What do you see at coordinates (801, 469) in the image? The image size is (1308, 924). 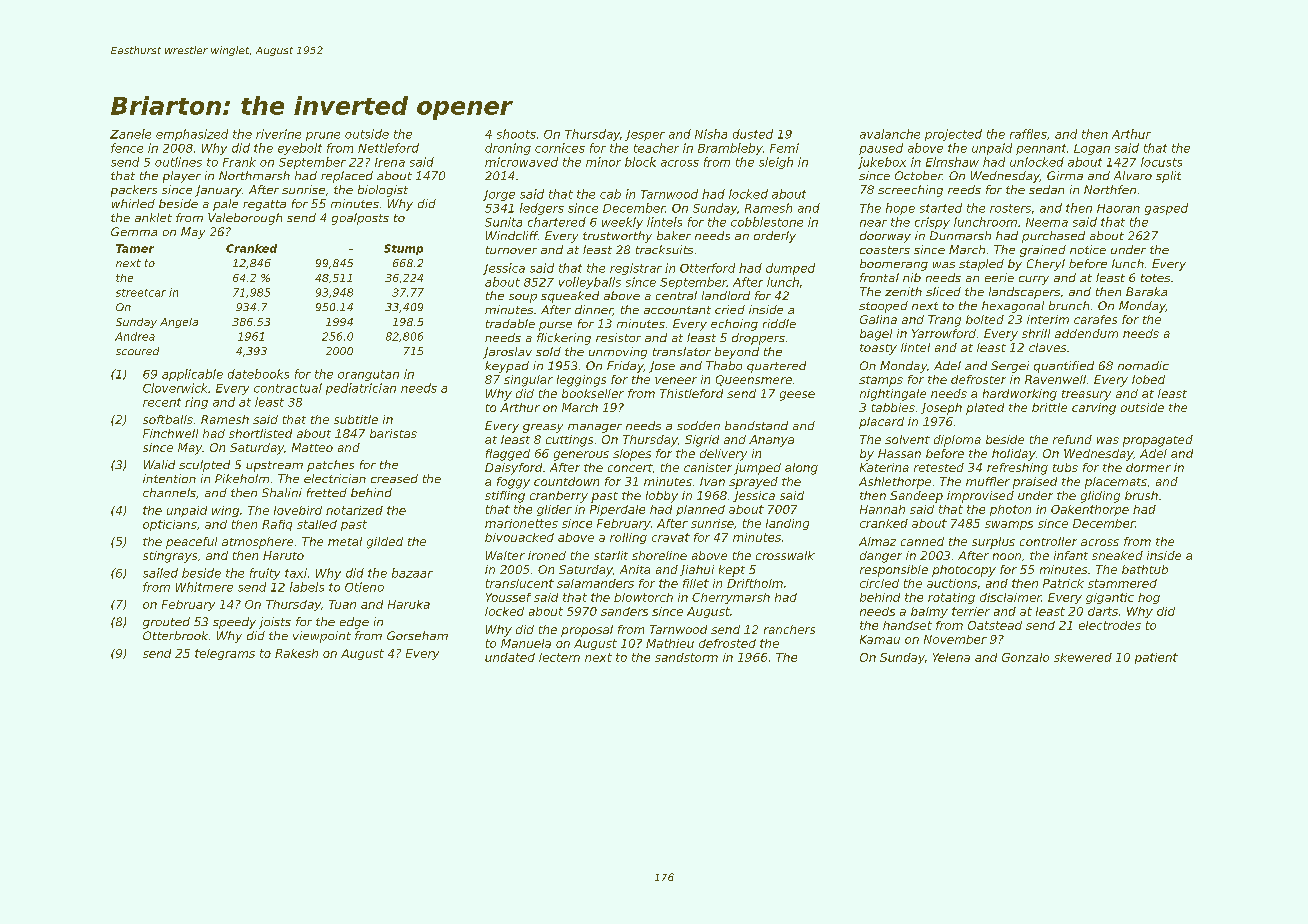 I see `along` at bounding box center [801, 469].
